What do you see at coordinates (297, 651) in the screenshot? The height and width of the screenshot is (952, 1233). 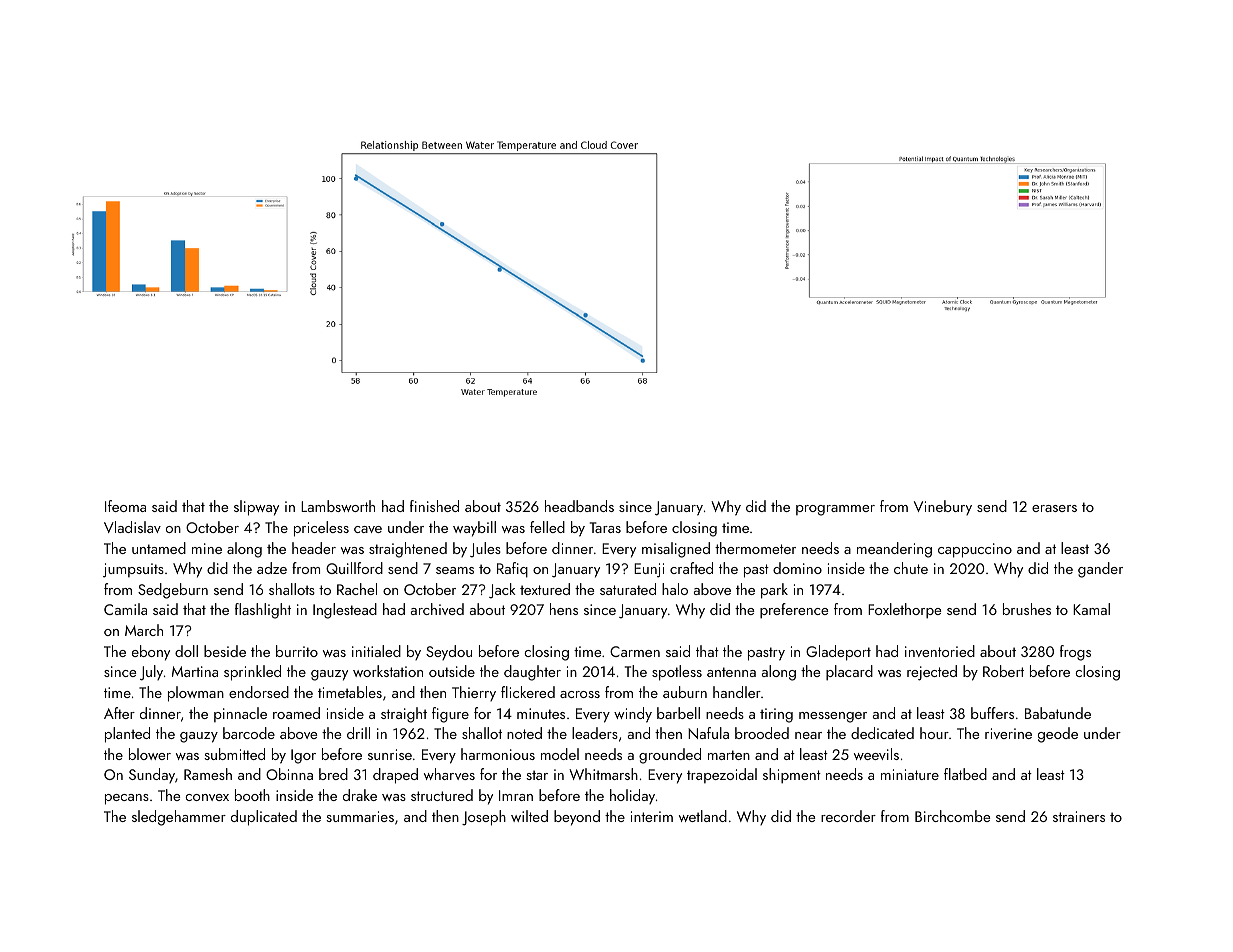 I see `burrito` at bounding box center [297, 651].
